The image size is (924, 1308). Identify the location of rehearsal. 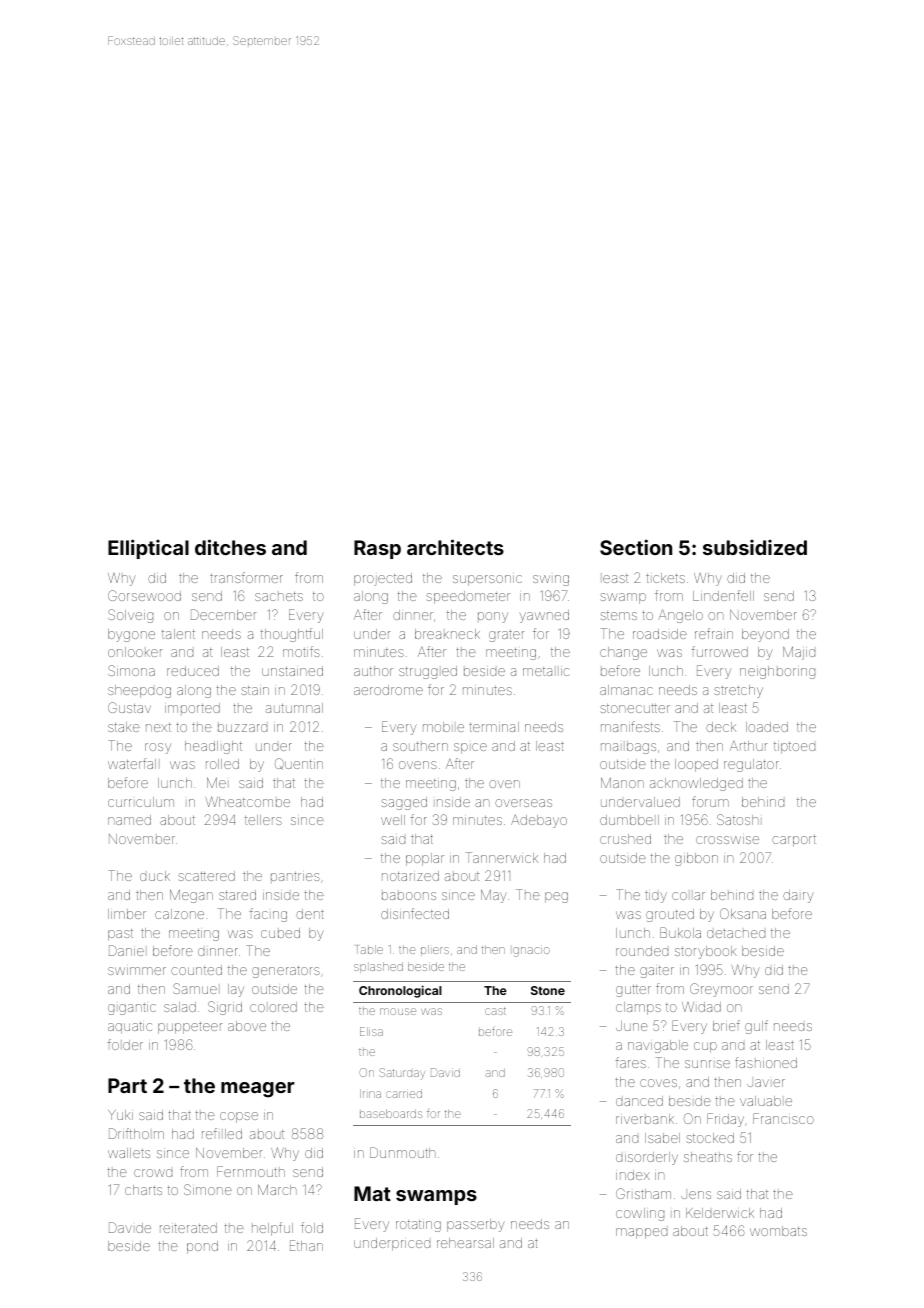
(465, 1243).
